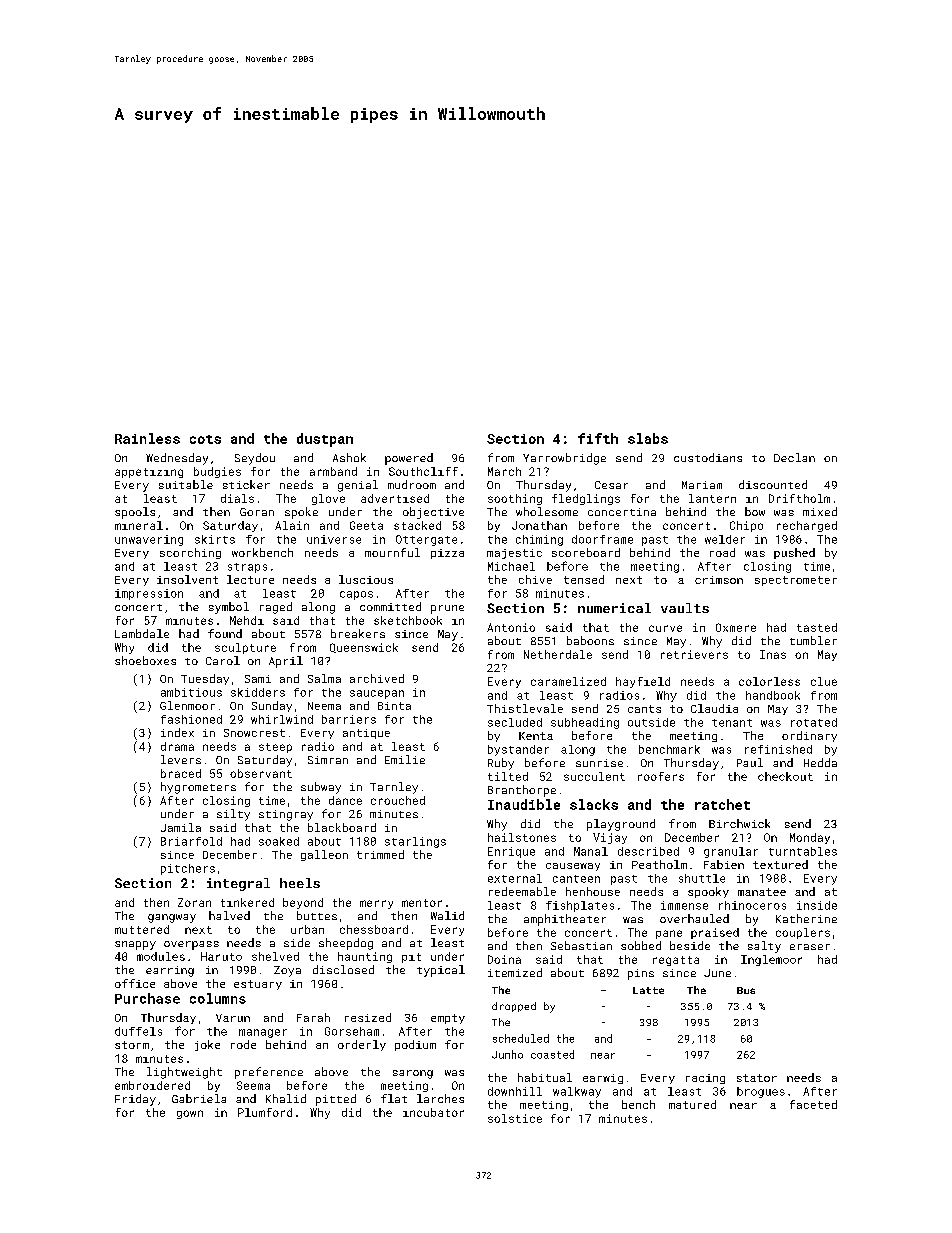 This screenshot has width=952, height=1233. What do you see at coordinates (247, 902) in the screenshot?
I see `tinkered` at bounding box center [247, 902].
